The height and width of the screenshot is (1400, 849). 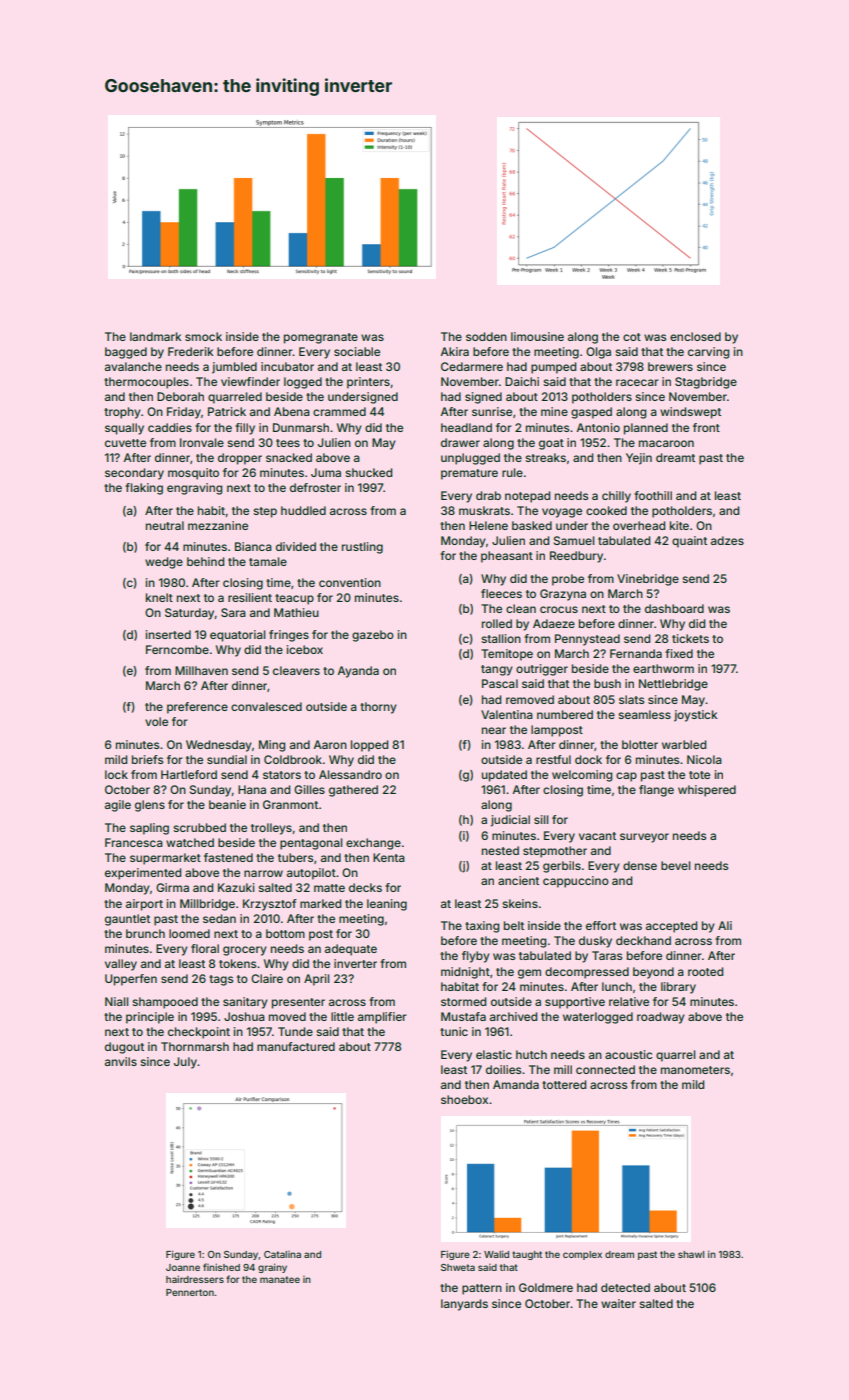 What do you see at coordinates (270, 905) in the screenshot?
I see `Krzysztof` at bounding box center [270, 905].
